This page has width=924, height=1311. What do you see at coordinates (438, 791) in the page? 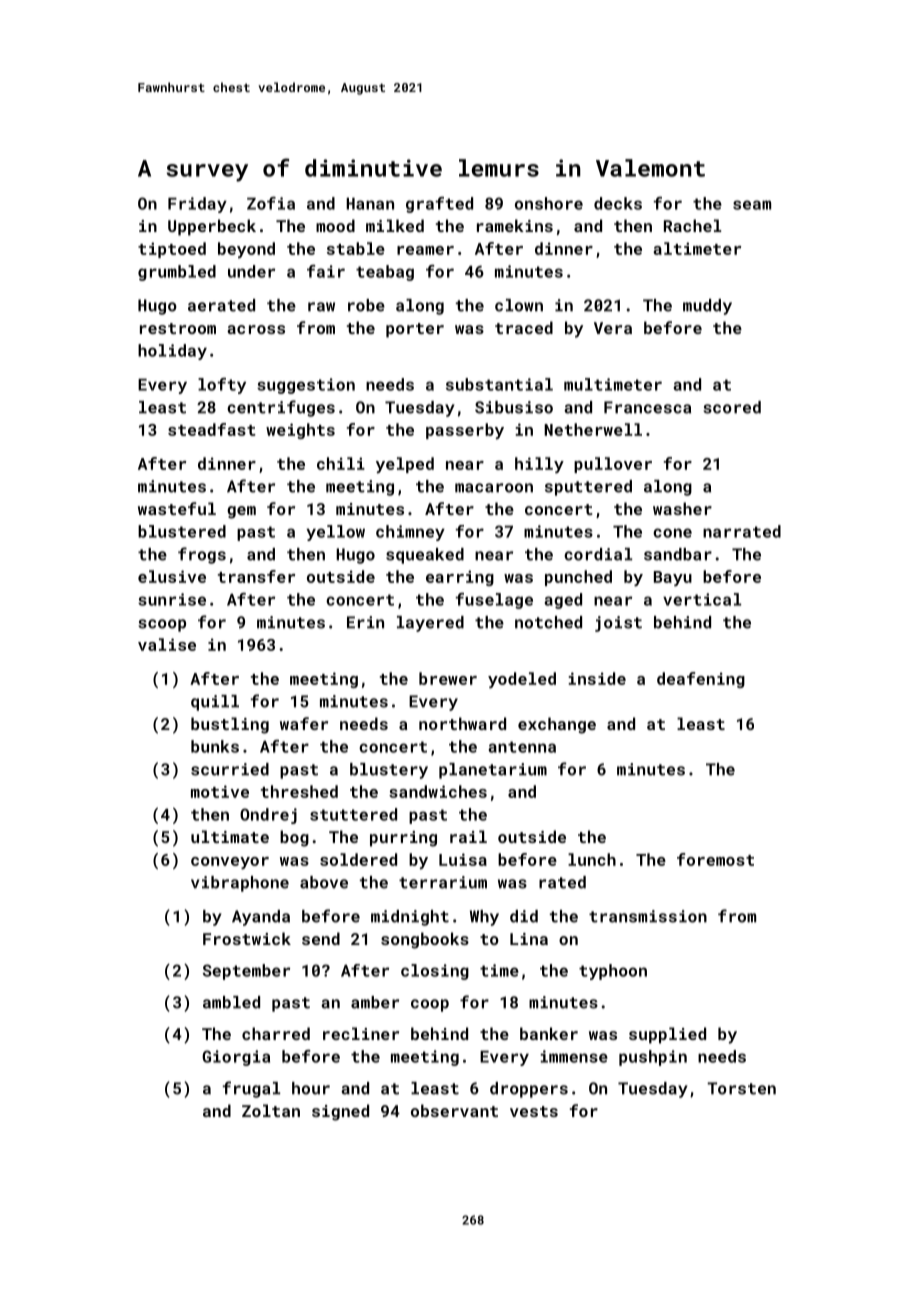
I see `sandwiches` at bounding box center [438, 791].
